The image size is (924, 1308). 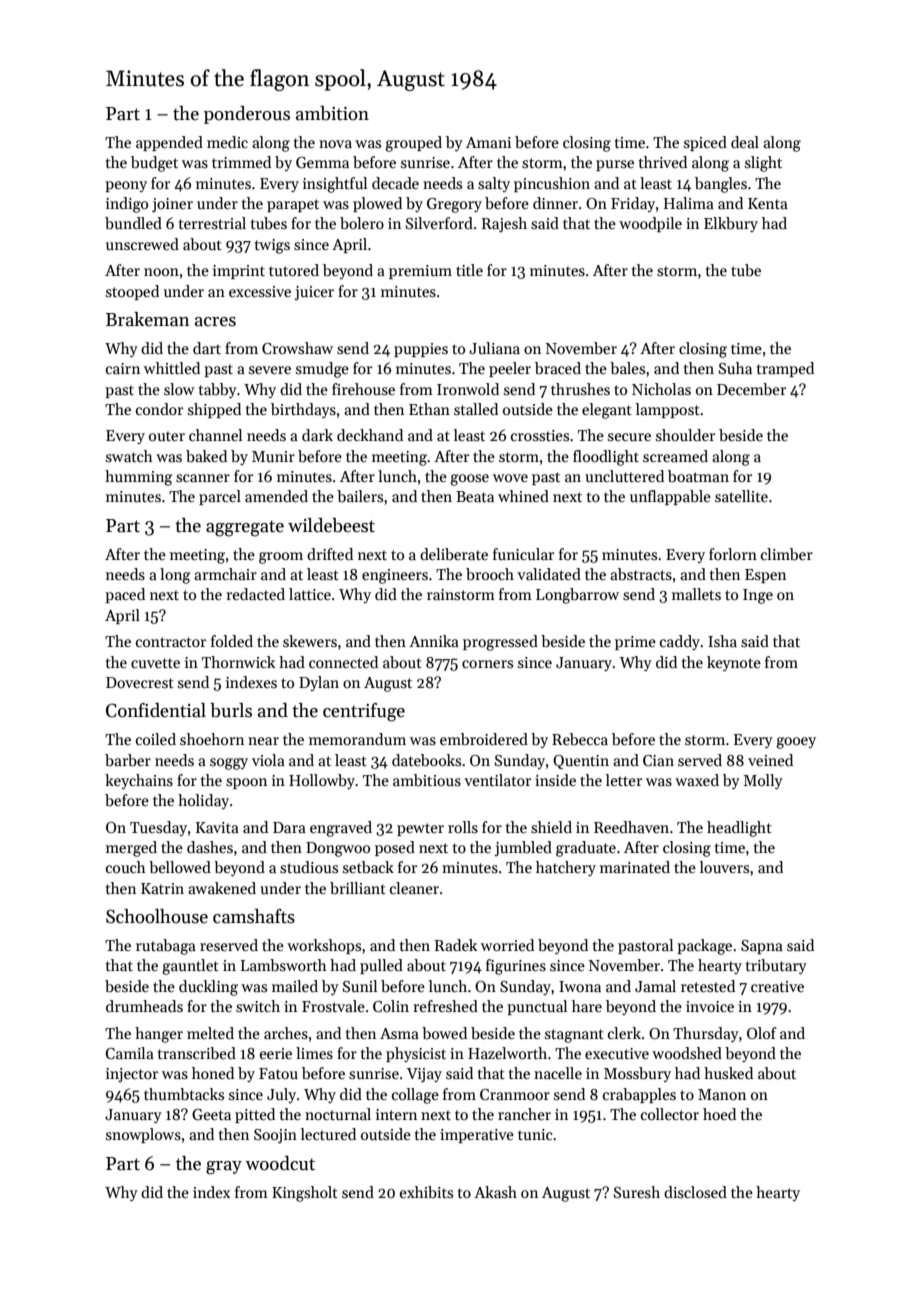 I want to click on insightful, so click(x=335, y=185).
